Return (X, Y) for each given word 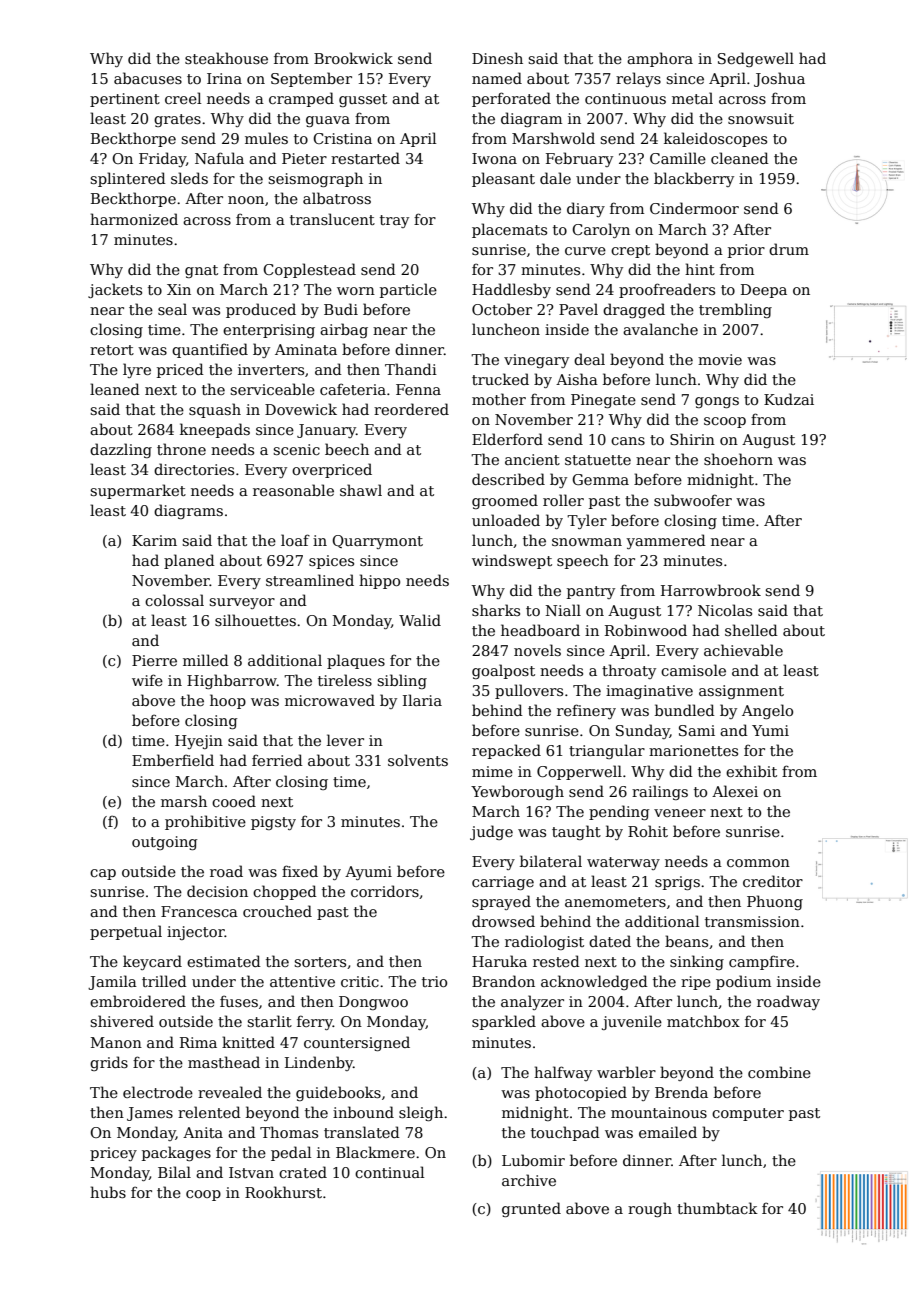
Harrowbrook (711, 590)
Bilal (174, 1172)
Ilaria (422, 700)
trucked (500, 379)
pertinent (125, 100)
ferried (277, 760)
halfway (563, 1073)
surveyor (242, 603)
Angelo (767, 711)
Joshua (779, 79)
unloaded (506, 520)
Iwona (494, 158)
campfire (762, 962)
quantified (210, 350)
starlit (269, 1021)
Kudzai (789, 399)
